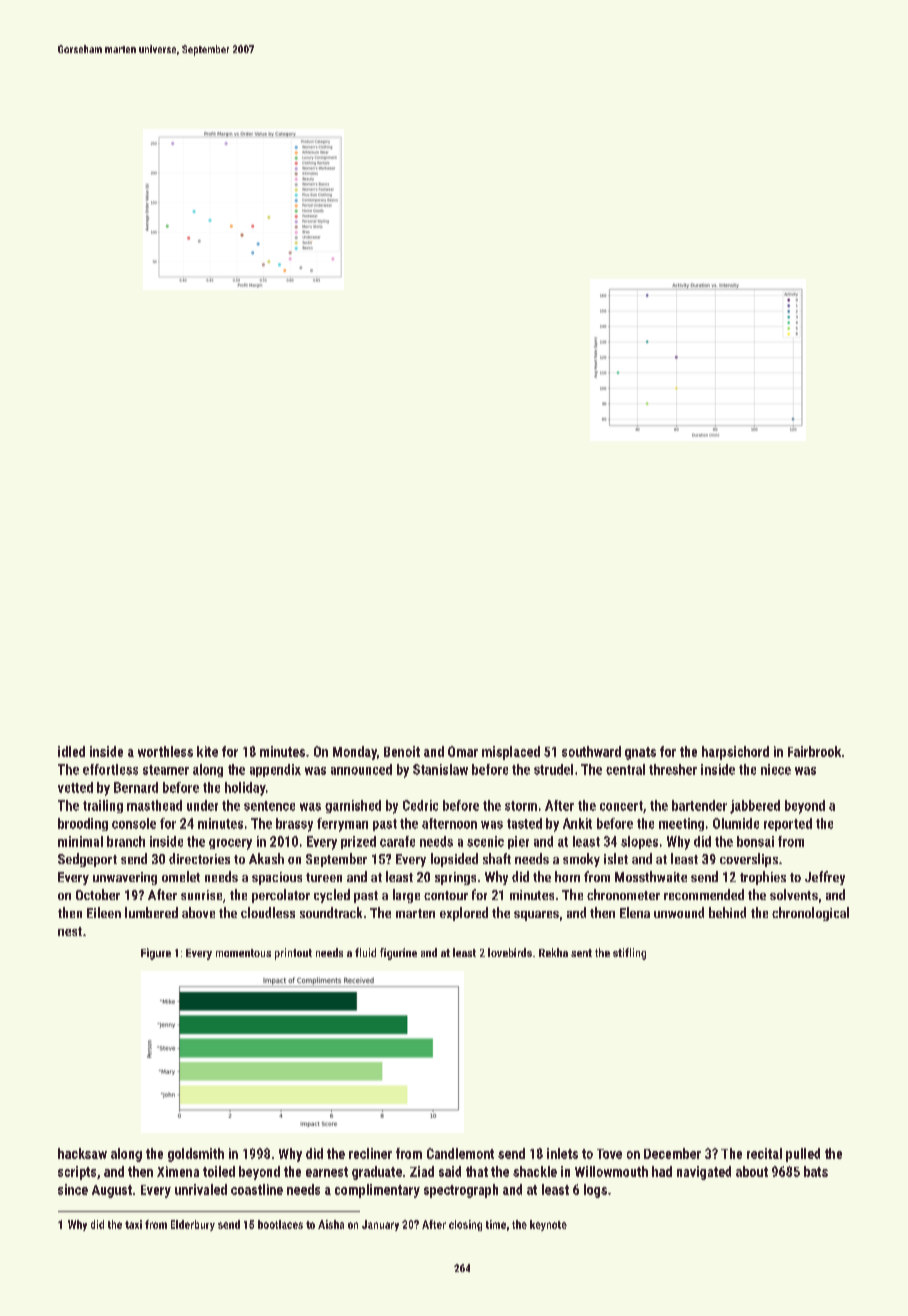 This page has height=1316, width=908. Describe the element at coordinates (87, 860) in the page. I see `Sedgeport` at that location.
